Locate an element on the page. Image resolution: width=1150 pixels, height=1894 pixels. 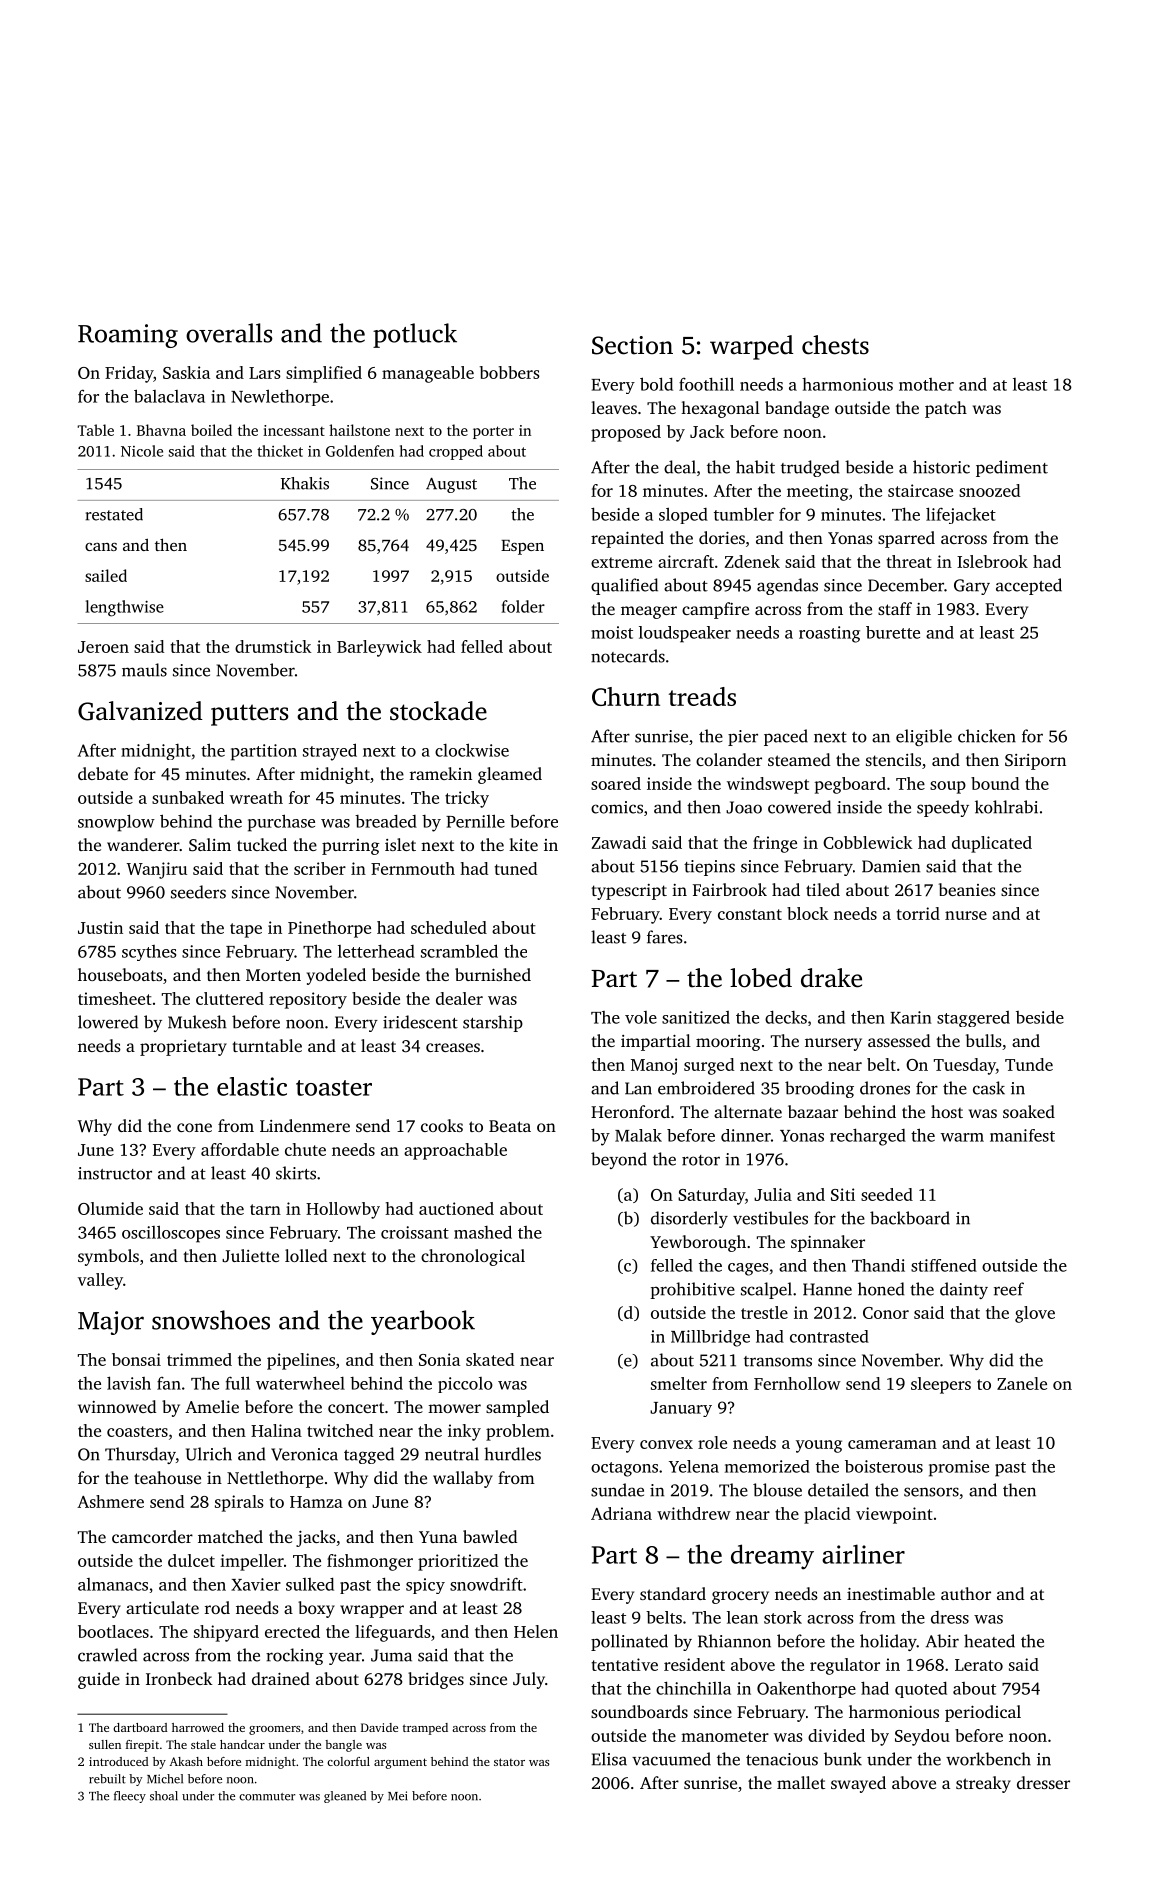
Fernhollow is located at coordinates (797, 1383).
